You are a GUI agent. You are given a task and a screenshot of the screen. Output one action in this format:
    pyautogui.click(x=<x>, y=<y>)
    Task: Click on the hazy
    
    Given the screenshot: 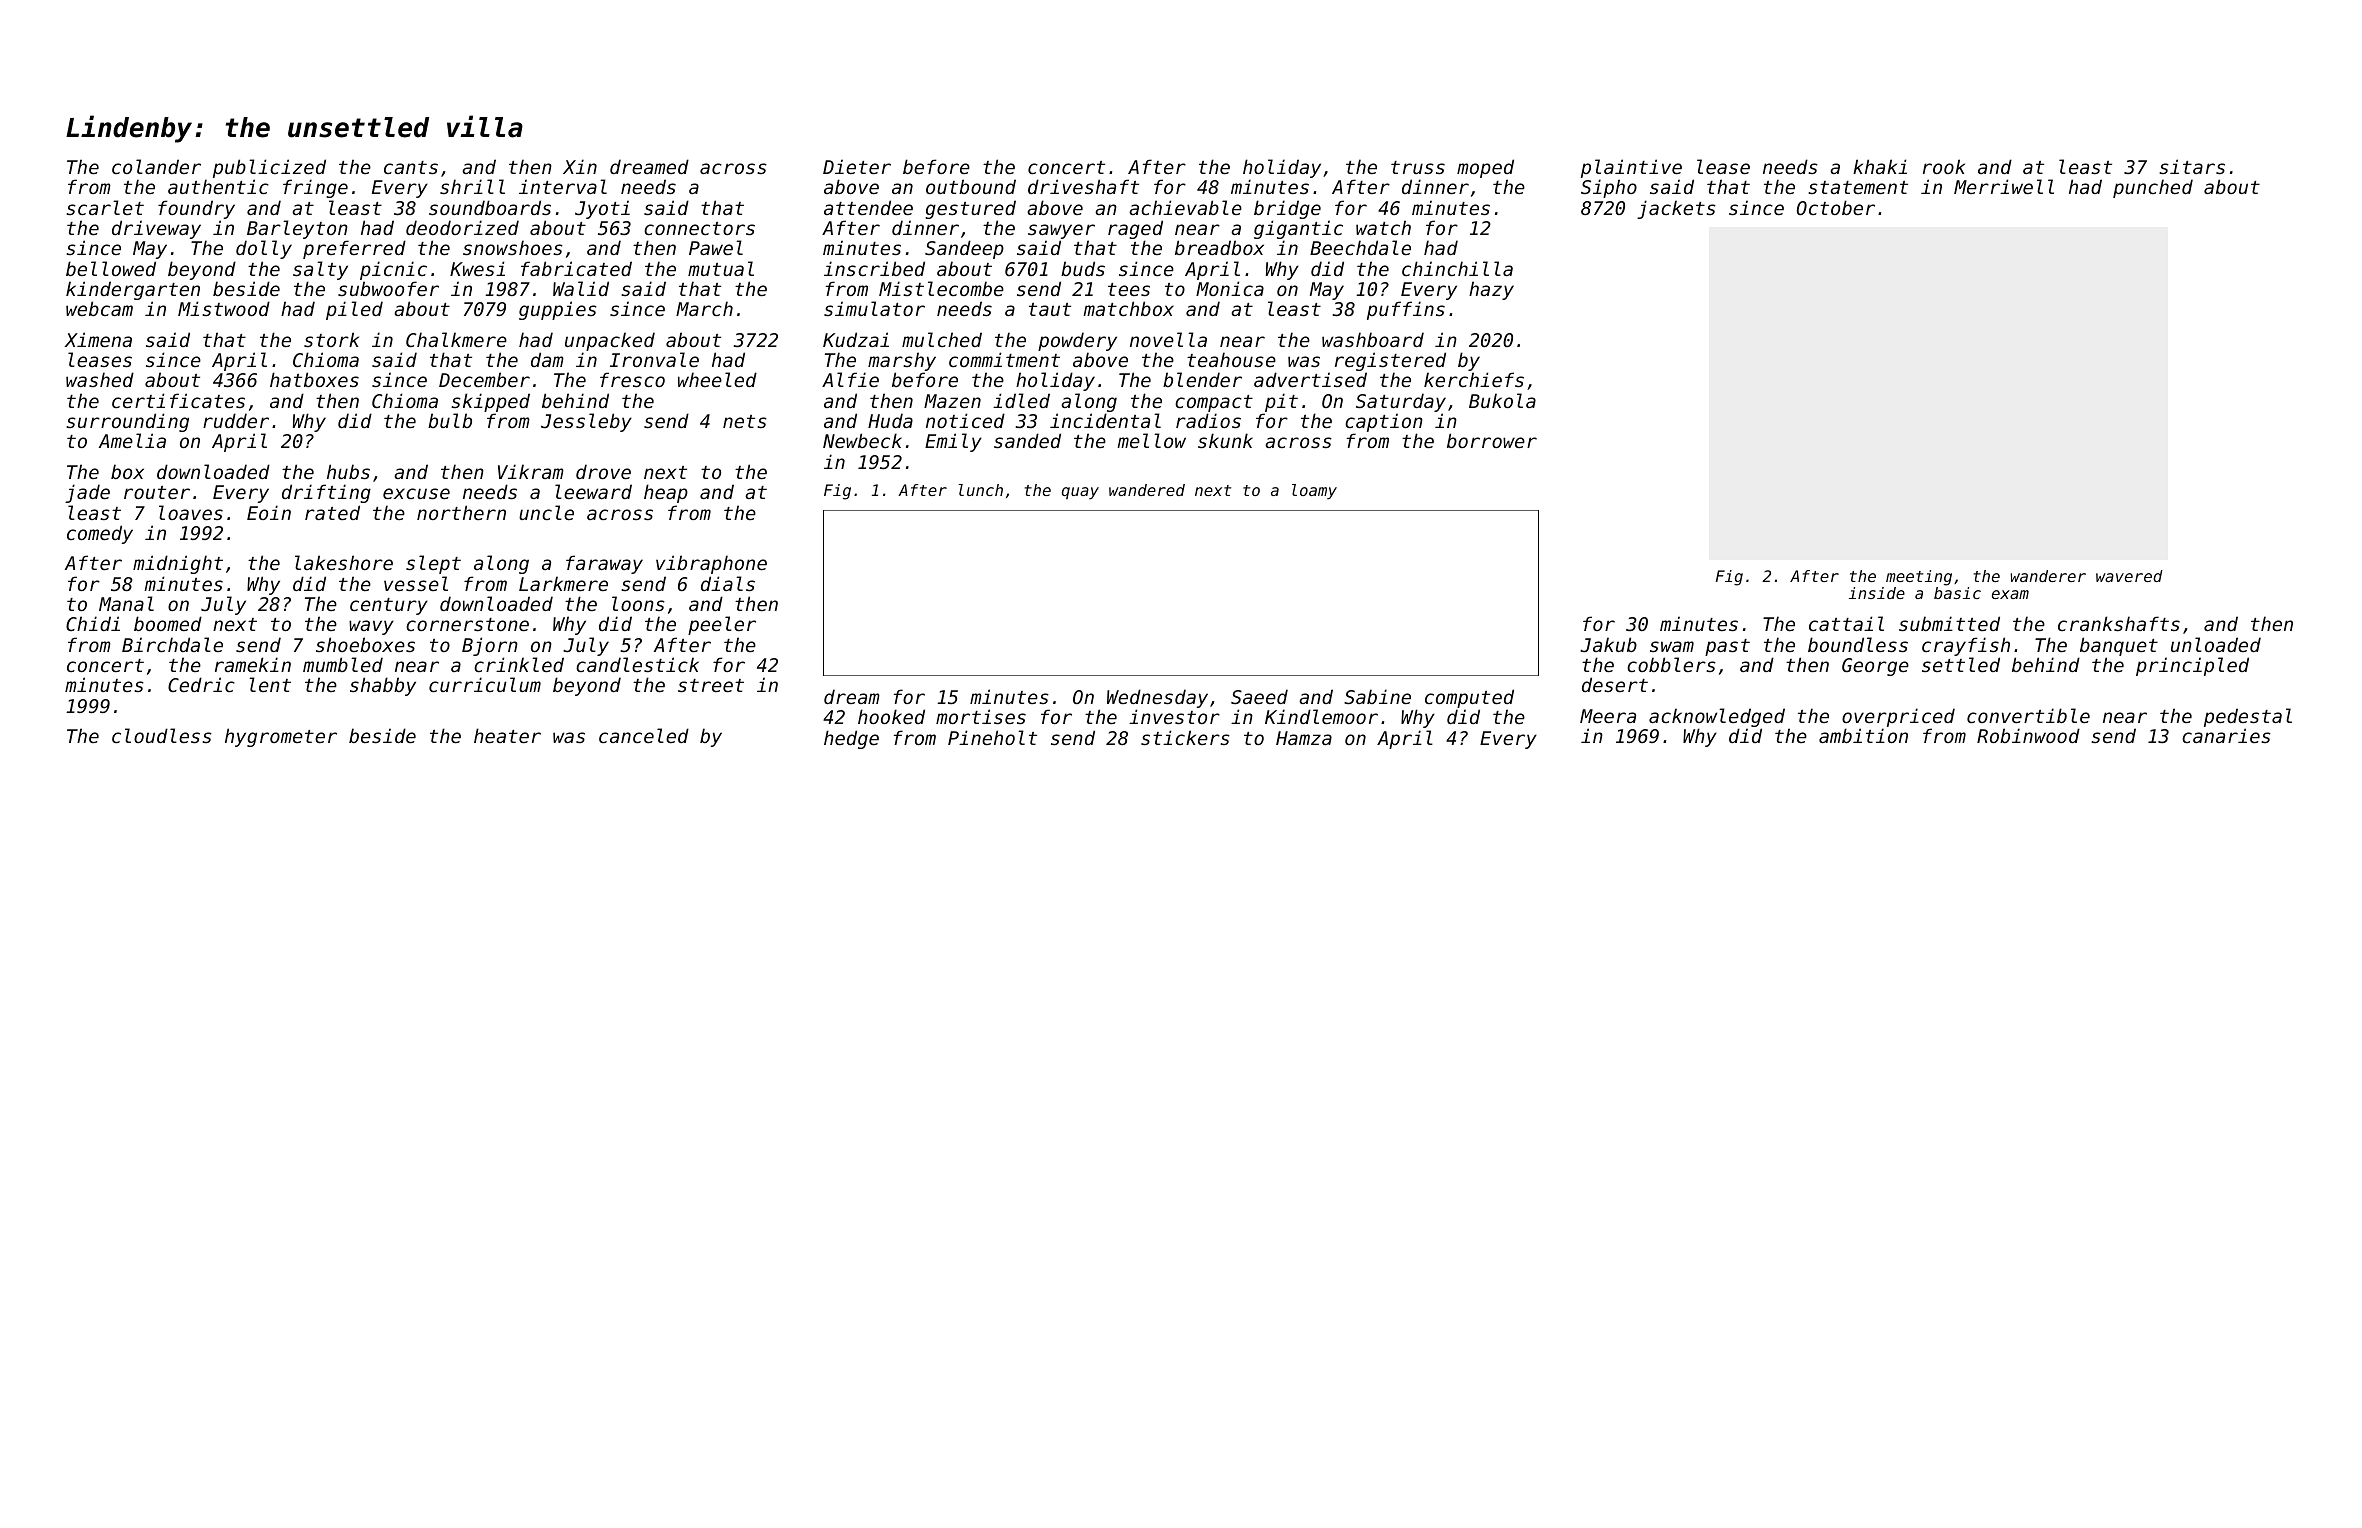 What is the action you would take?
    pyautogui.click(x=1491, y=290)
